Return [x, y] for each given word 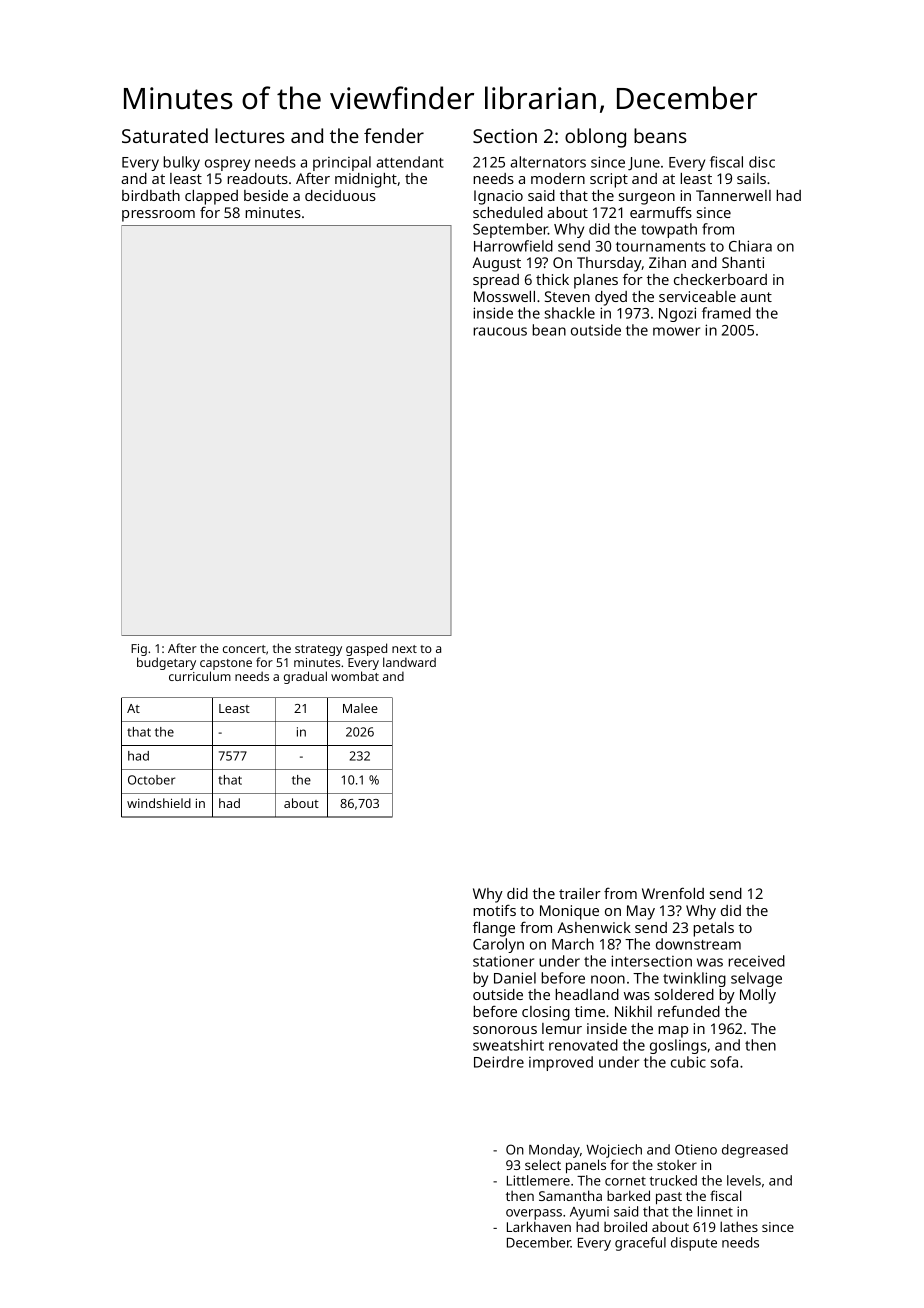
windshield [159, 803]
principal [342, 163]
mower [676, 331]
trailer [580, 893]
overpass [534, 1214]
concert [244, 649]
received [756, 961]
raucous [500, 331]
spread [496, 281]
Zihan [667, 262]
